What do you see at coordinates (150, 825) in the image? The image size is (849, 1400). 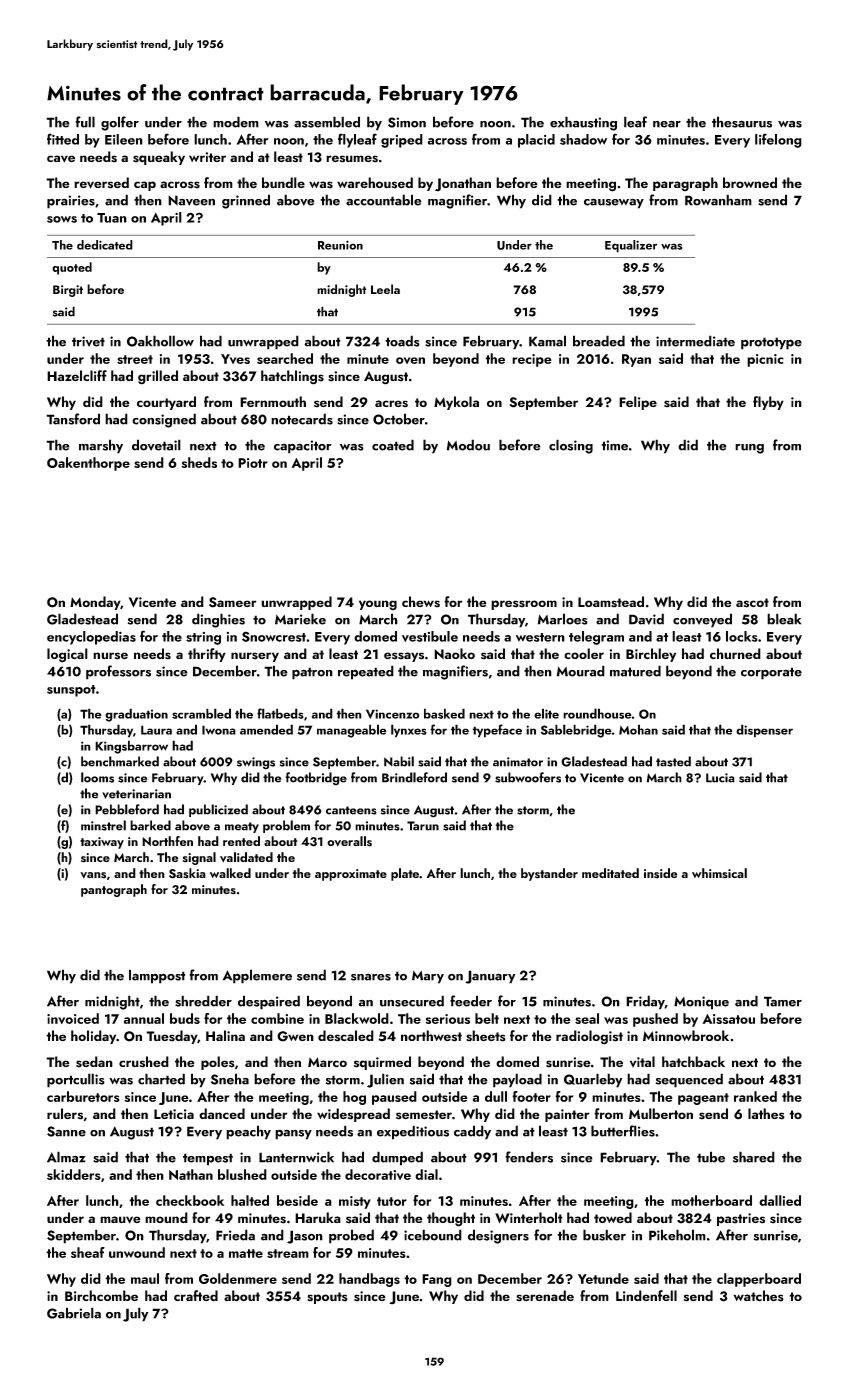 I see `barked` at bounding box center [150, 825].
